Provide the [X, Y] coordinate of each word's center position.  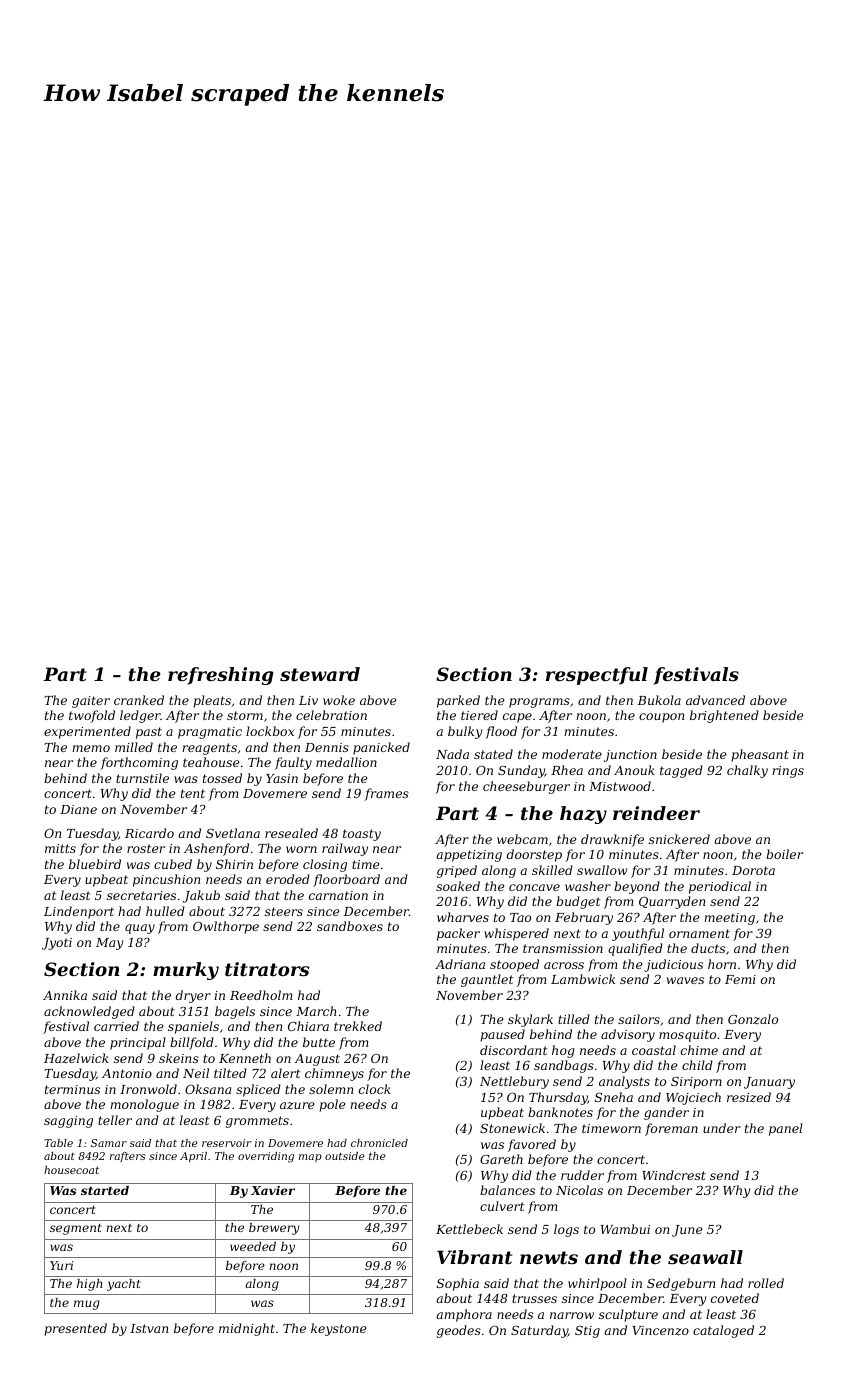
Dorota [753, 870]
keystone [338, 1329]
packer [458, 934]
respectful [597, 676]
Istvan [149, 1328]
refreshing [221, 676]
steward [320, 674]
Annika [65, 995]
